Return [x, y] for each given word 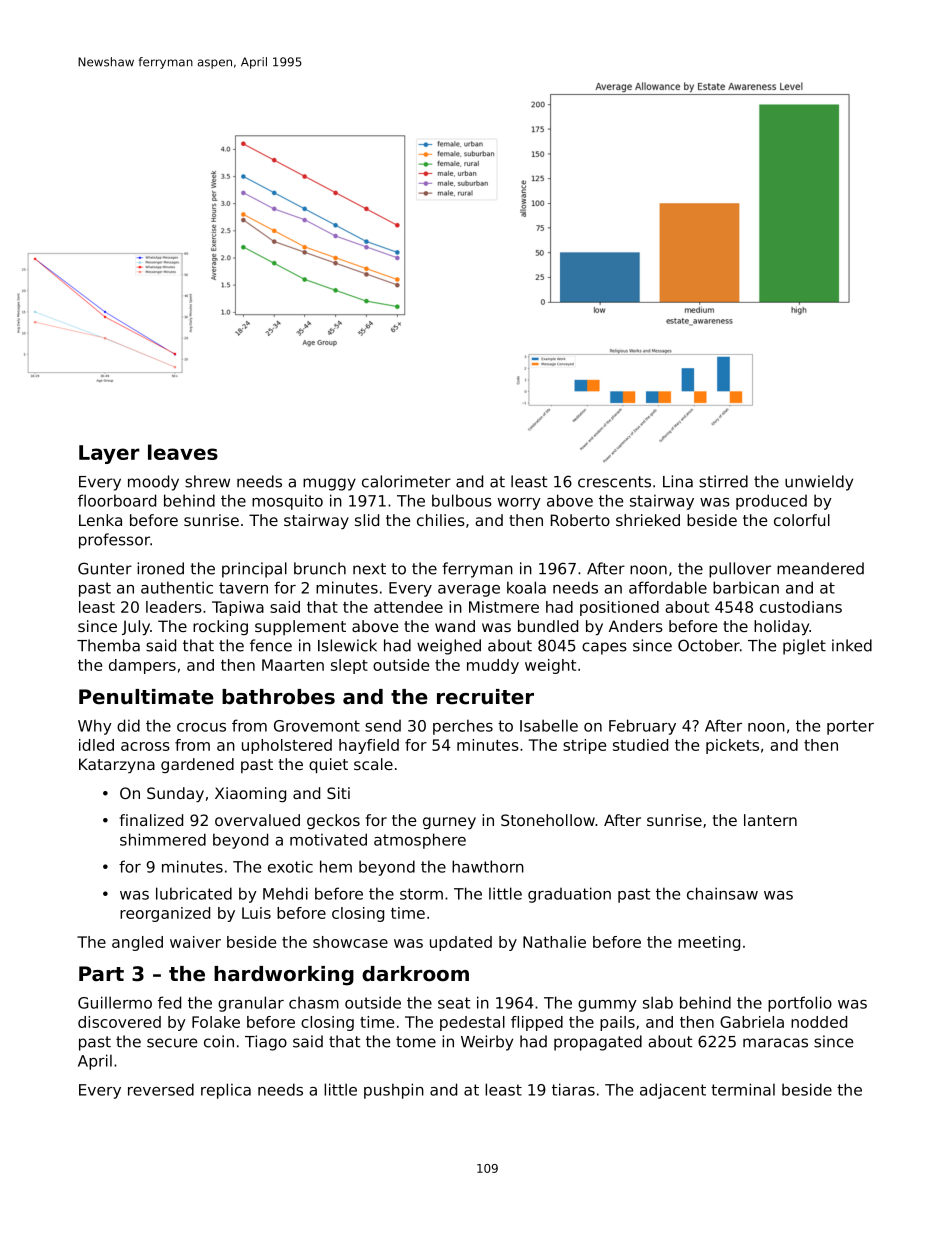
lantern [770, 820]
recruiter [485, 697]
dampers [142, 666]
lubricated [194, 893]
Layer [109, 454]
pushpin [394, 1091]
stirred [723, 481]
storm [421, 894]
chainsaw [722, 893]
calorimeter [406, 481]
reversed [161, 1089]
